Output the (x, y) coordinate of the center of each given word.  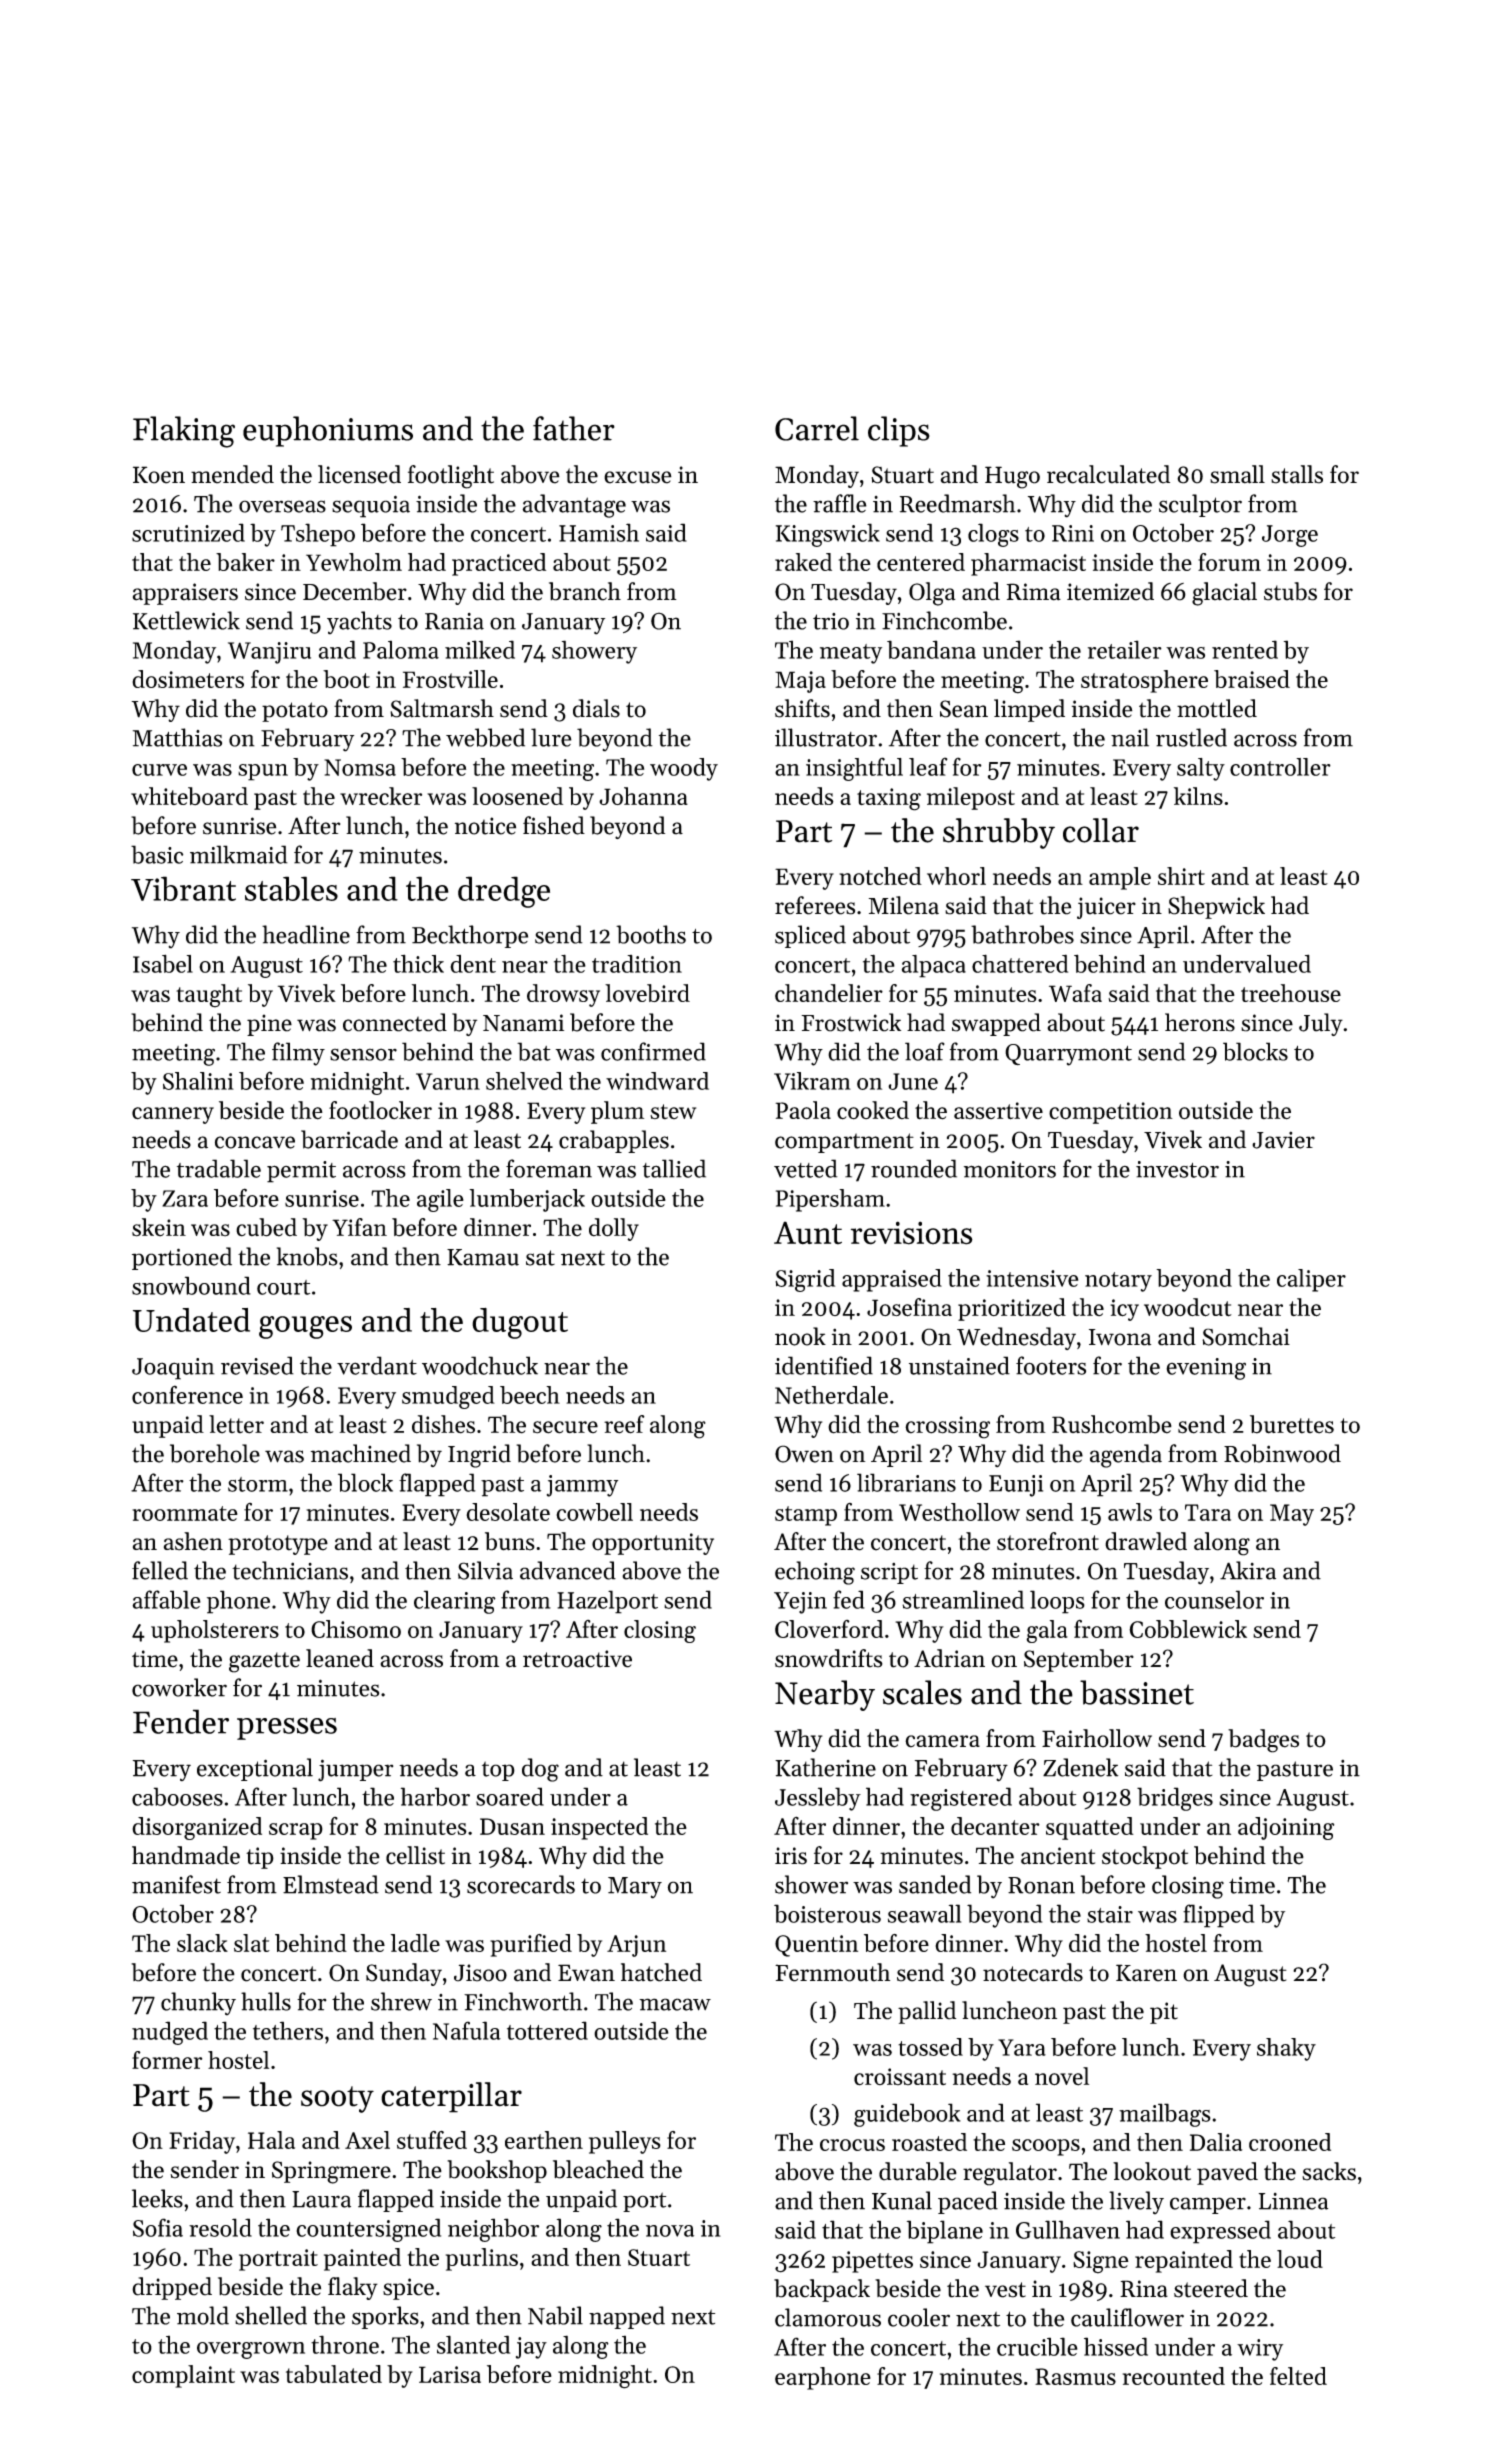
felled (160, 1570)
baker (245, 562)
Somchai (1246, 1336)
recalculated (1108, 474)
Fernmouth (832, 1972)
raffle (840, 503)
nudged (170, 2033)
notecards (1033, 1972)
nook (800, 1336)
